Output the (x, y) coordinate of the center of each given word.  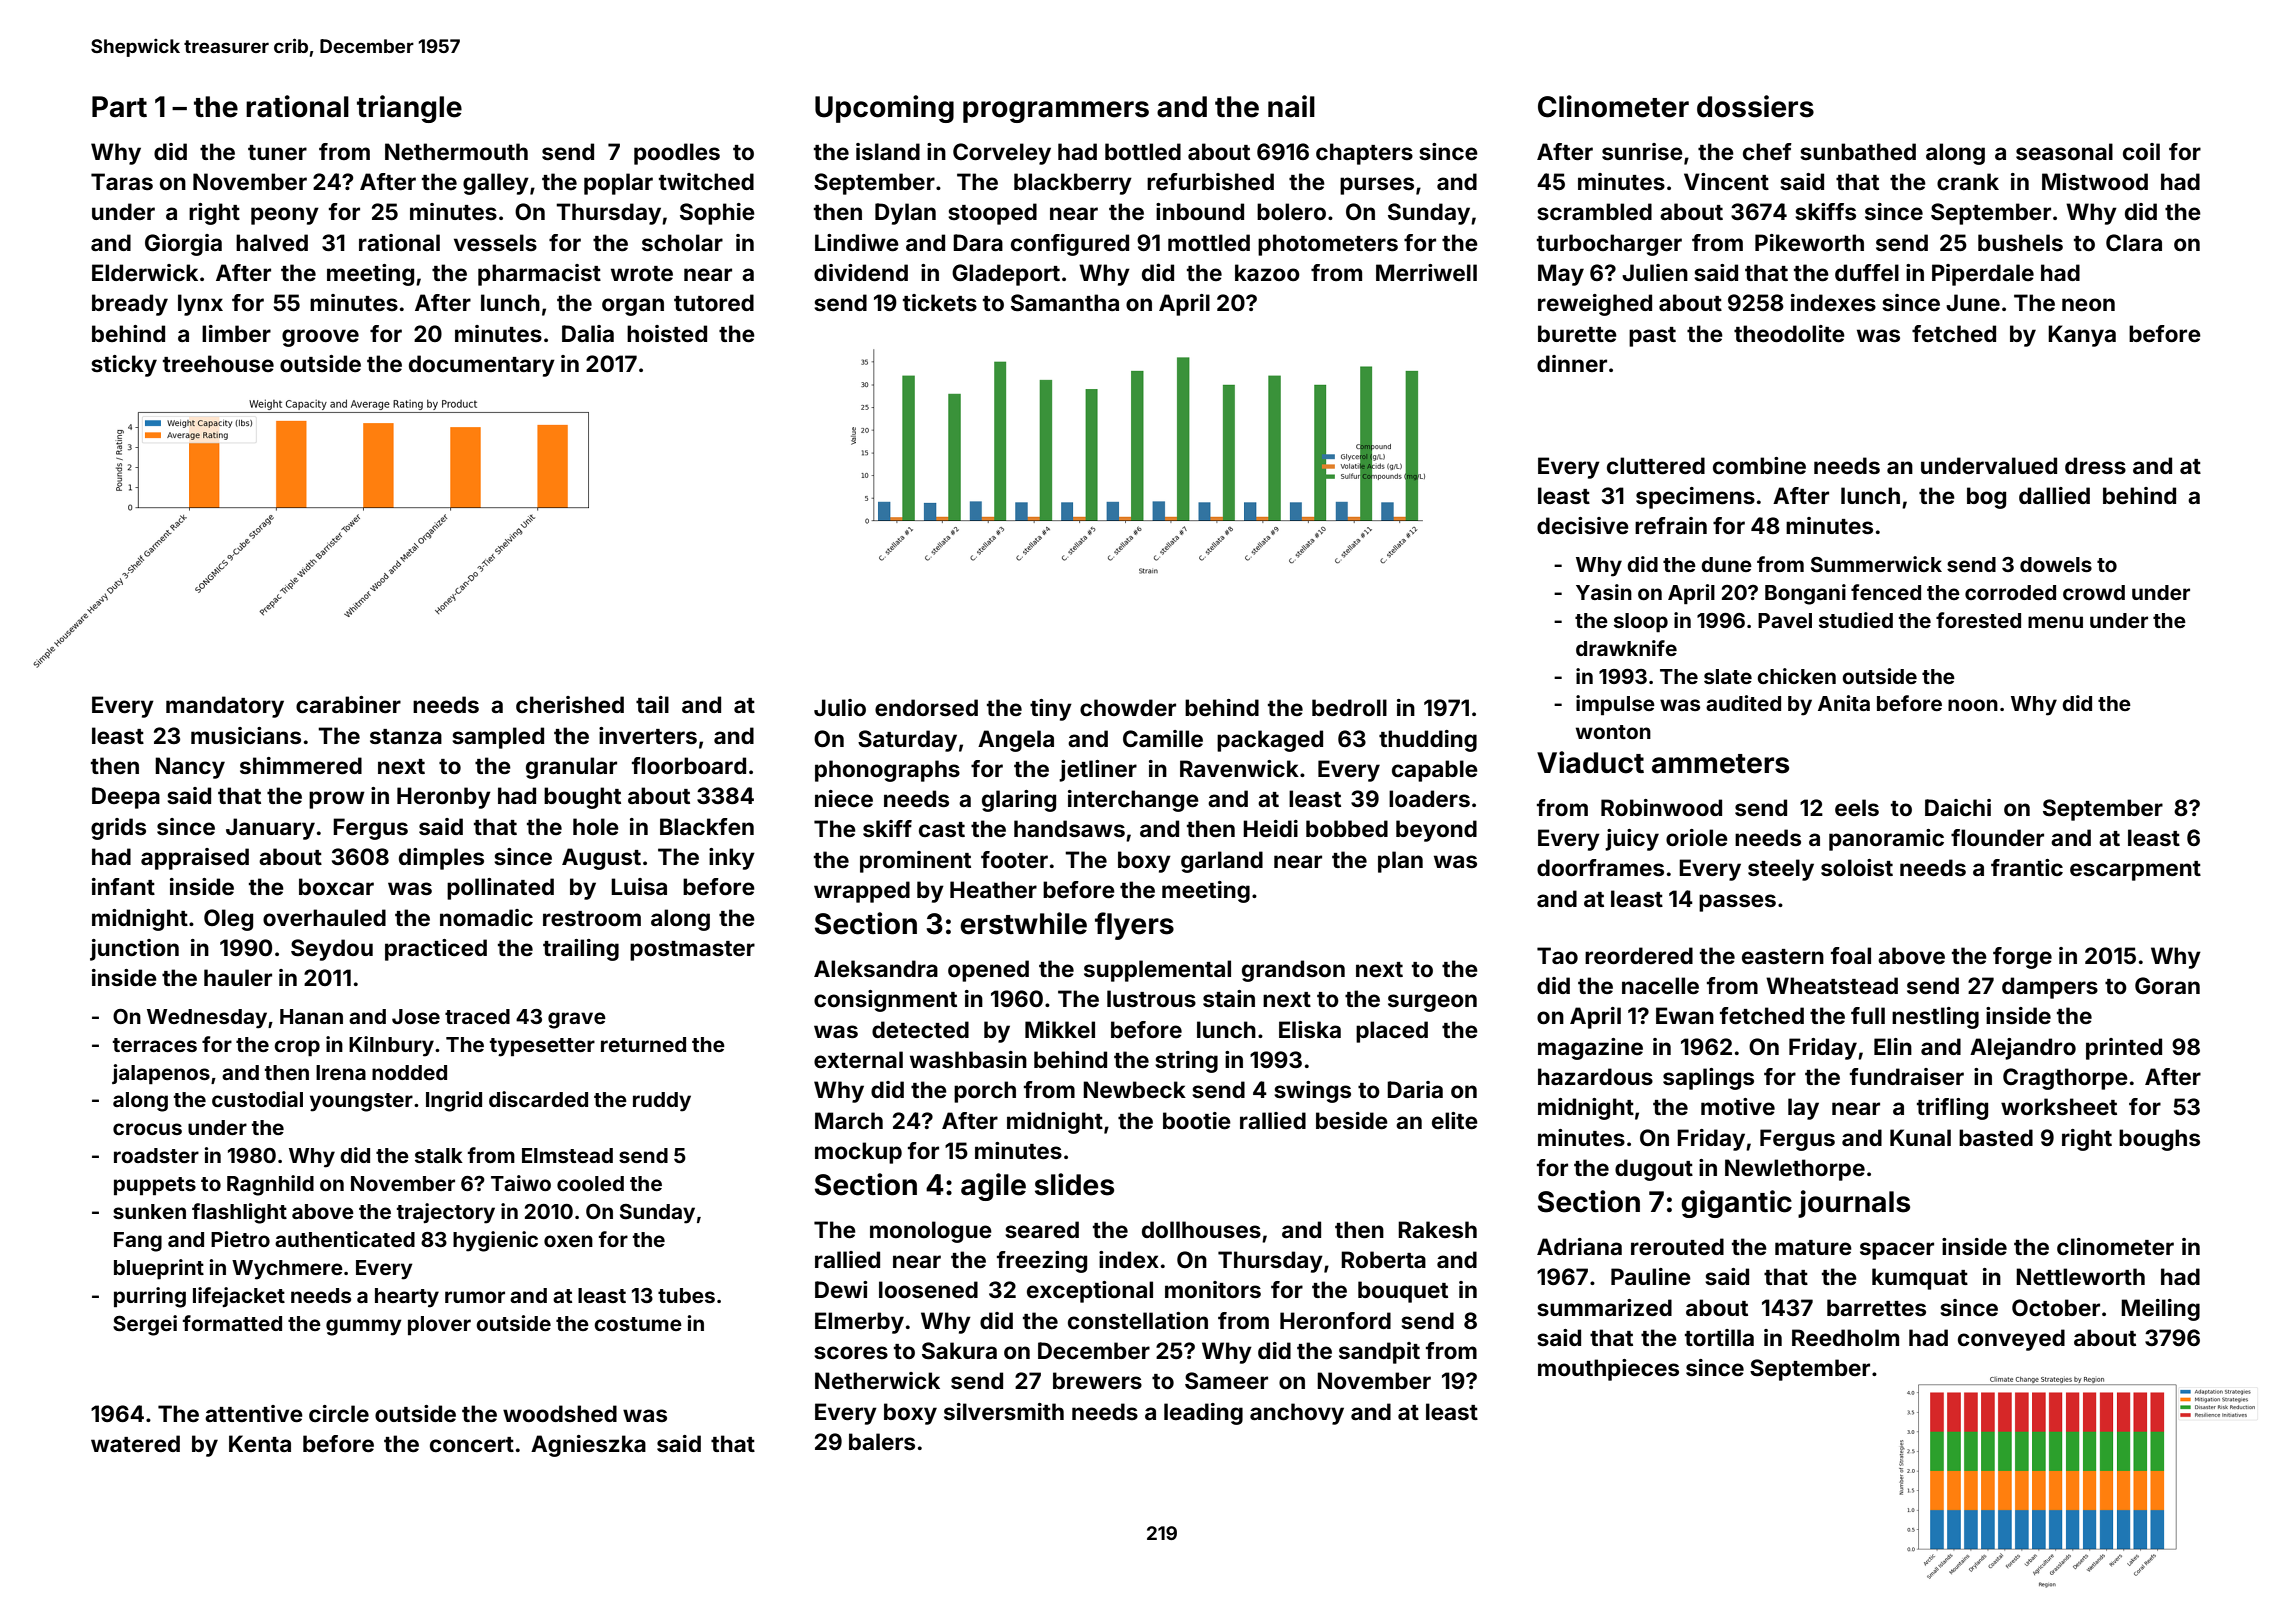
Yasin (1604, 592)
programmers (1056, 112)
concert (472, 1444)
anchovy (1297, 1414)
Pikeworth (1809, 242)
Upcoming (884, 109)
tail (652, 704)
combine (1759, 465)
